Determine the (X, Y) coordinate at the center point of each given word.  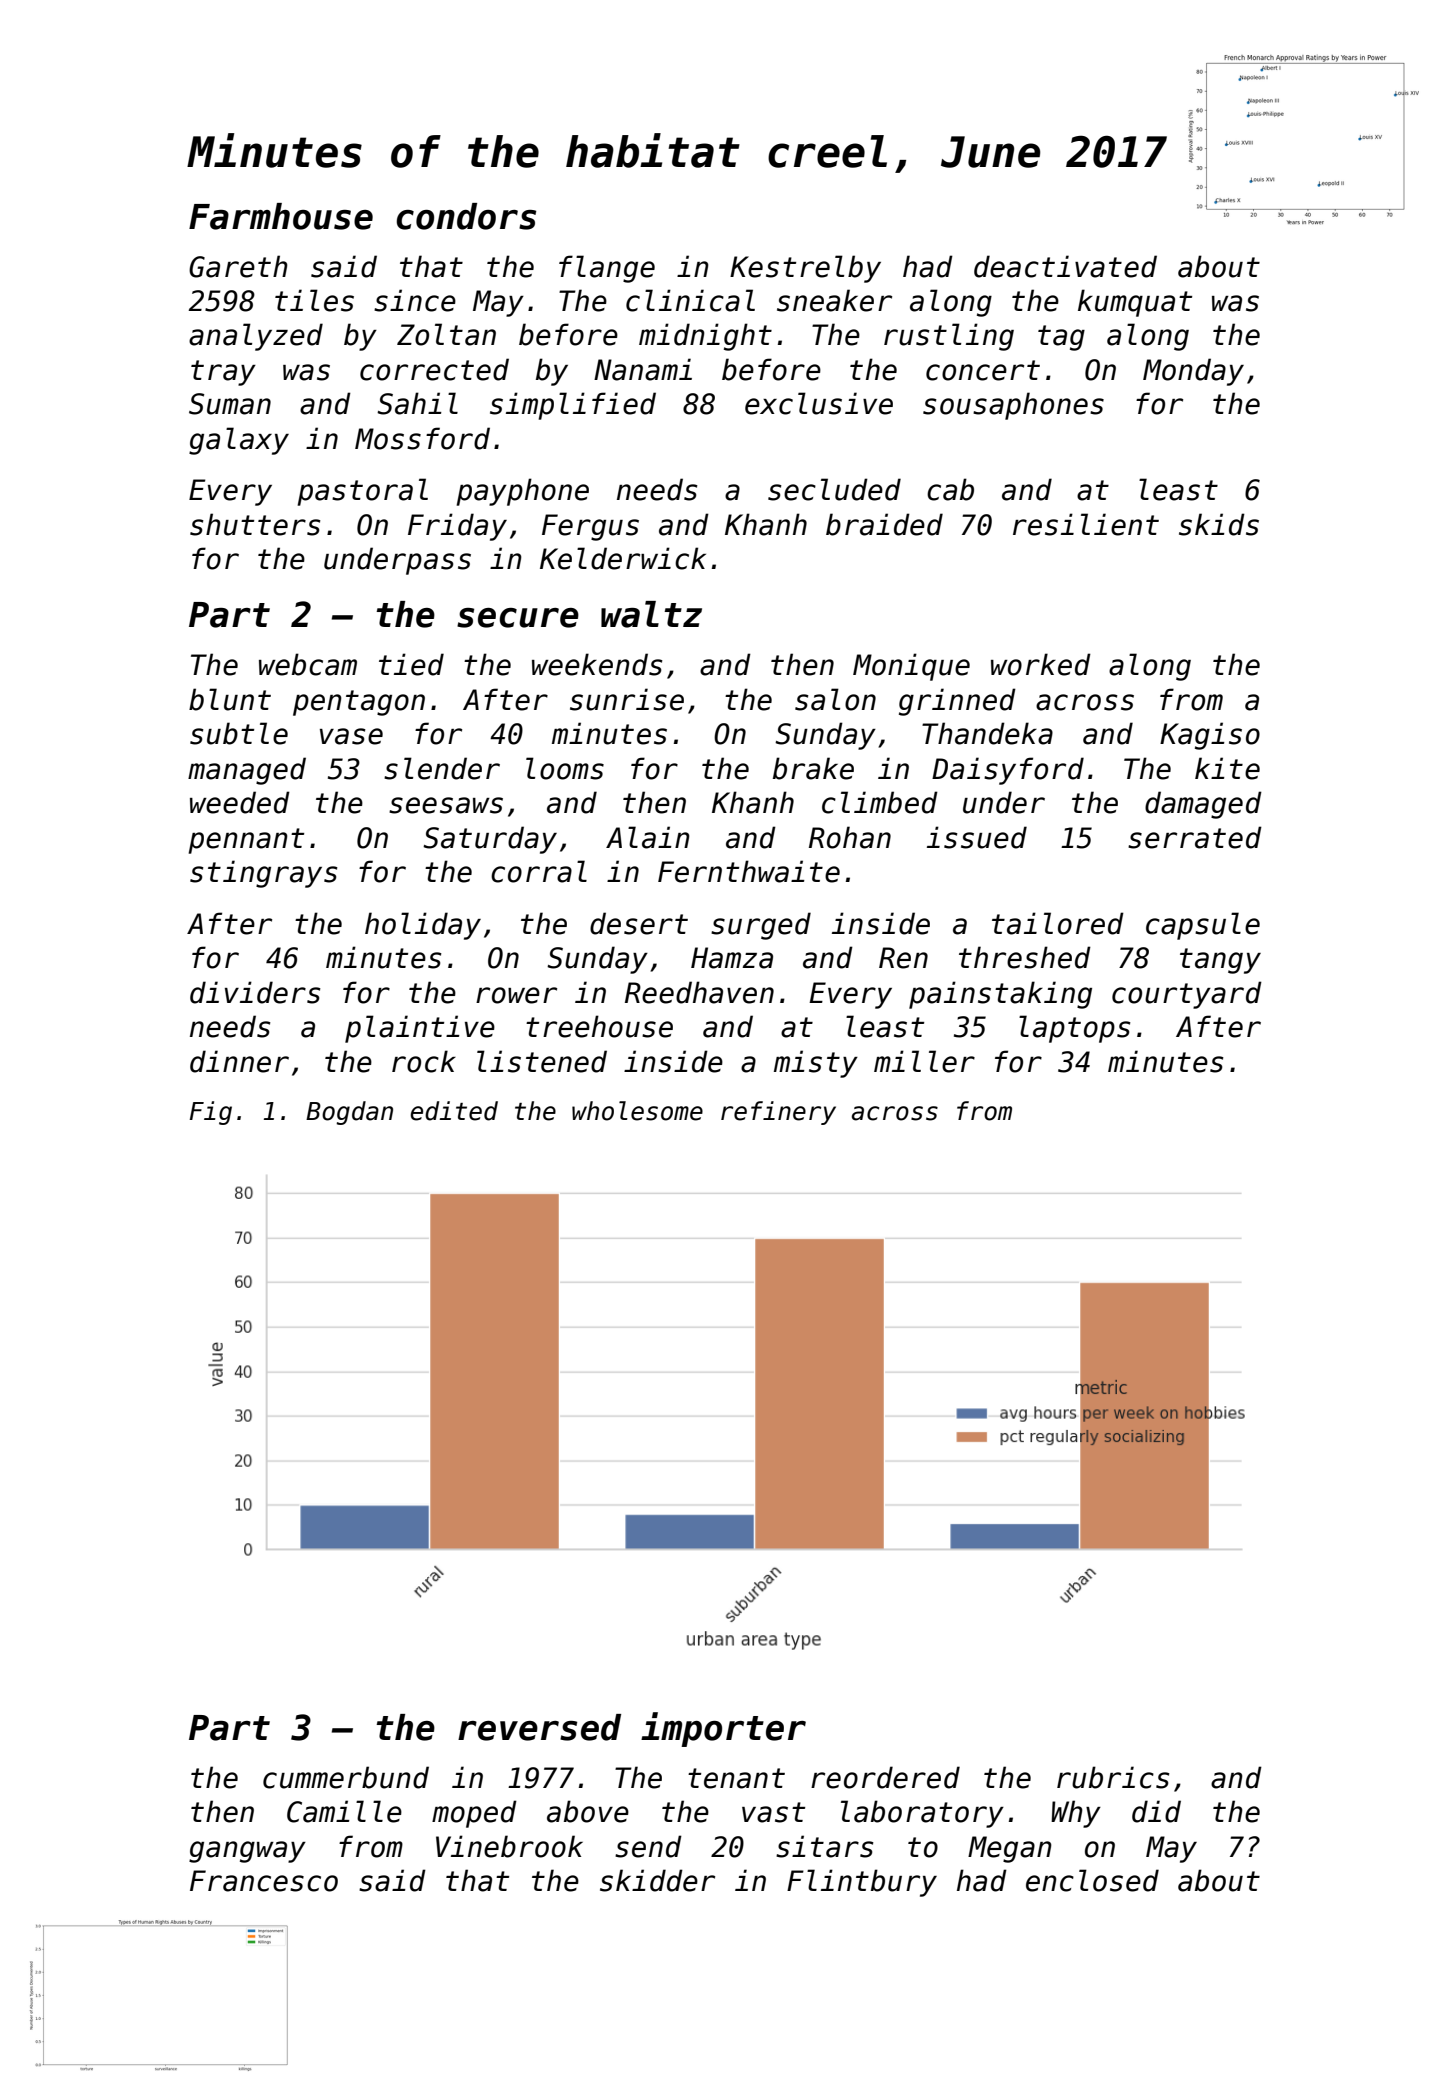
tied (411, 664)
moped (474, 1814)
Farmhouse (281, 216)
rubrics (1113, 1777)
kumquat (1135, 303)
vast (773, 1812)
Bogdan (349, 1113)
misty (816, 1064)
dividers (255, 992)
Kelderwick (623, 558)
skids (1219, 524)
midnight (705, 337)
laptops (1075, 1029)
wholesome (637, 1111)
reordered (885, 1777)
